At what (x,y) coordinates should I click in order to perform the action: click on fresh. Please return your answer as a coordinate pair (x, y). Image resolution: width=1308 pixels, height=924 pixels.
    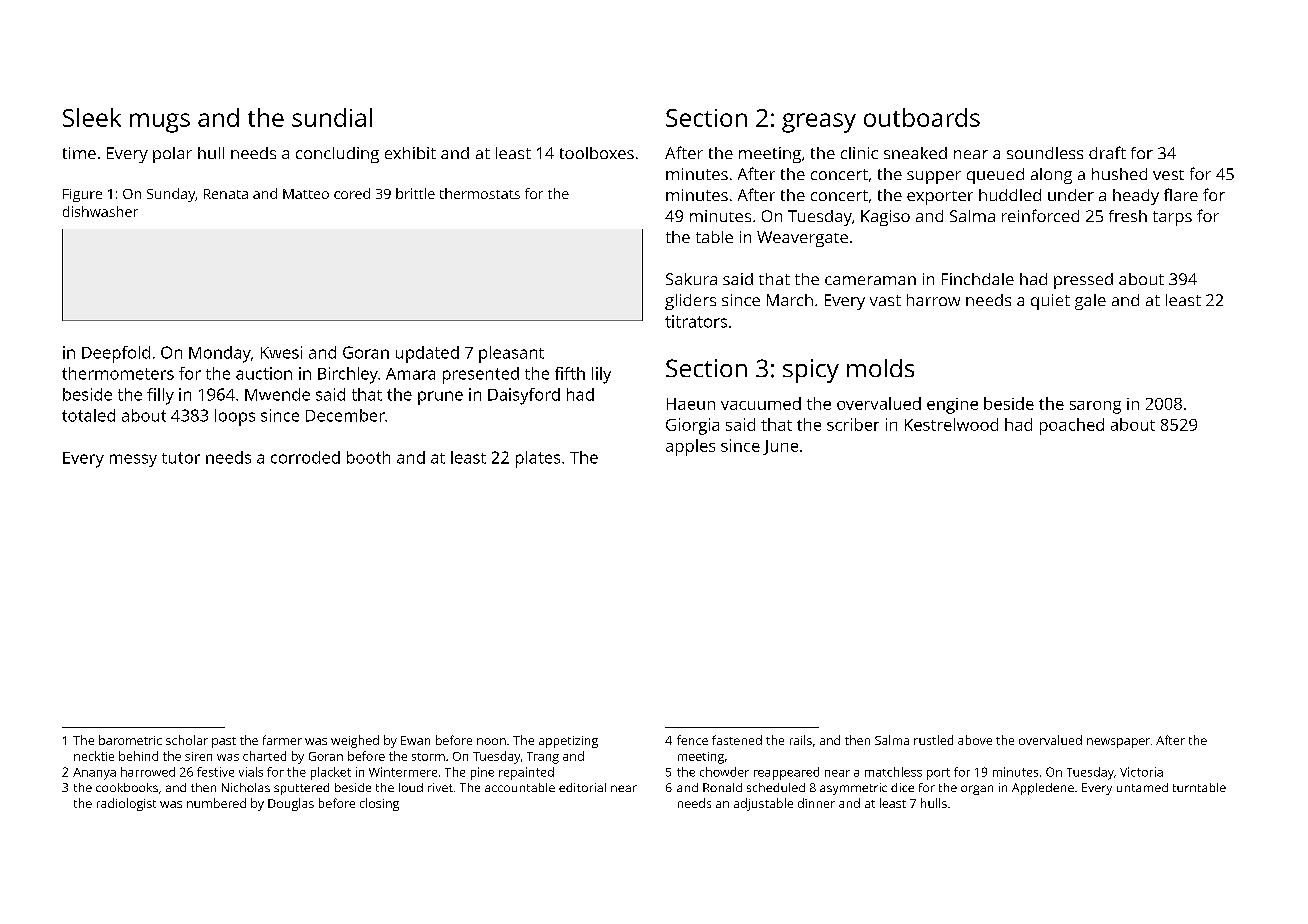
    Looking at the image, I should click on (1128, 216).
